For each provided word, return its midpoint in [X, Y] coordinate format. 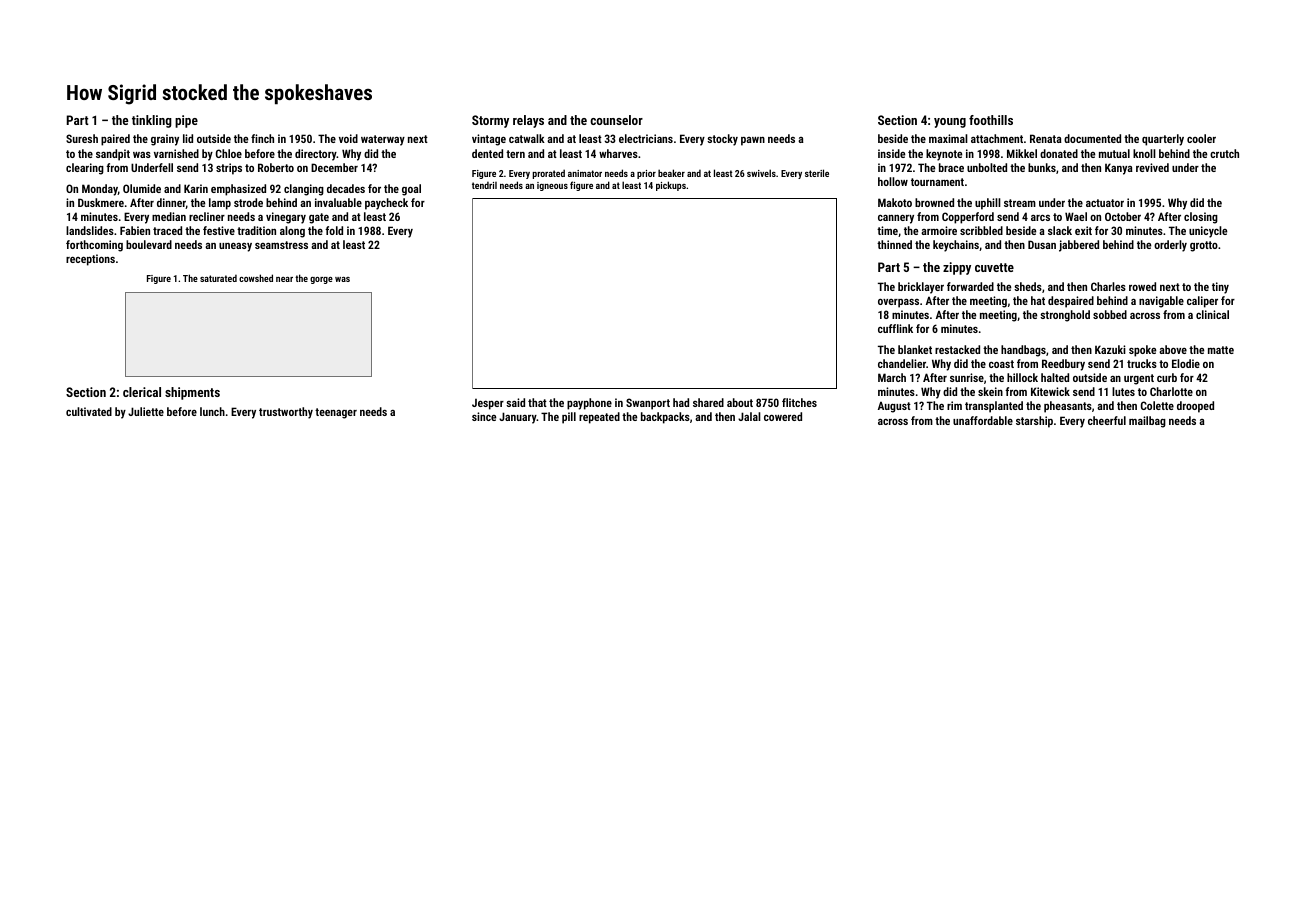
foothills [991, 120]
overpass [898, 303]
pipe [186, 121]
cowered [783, 416]
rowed [1142, 286]
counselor [616, 120]
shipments [192, 393]
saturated [218, 278]
